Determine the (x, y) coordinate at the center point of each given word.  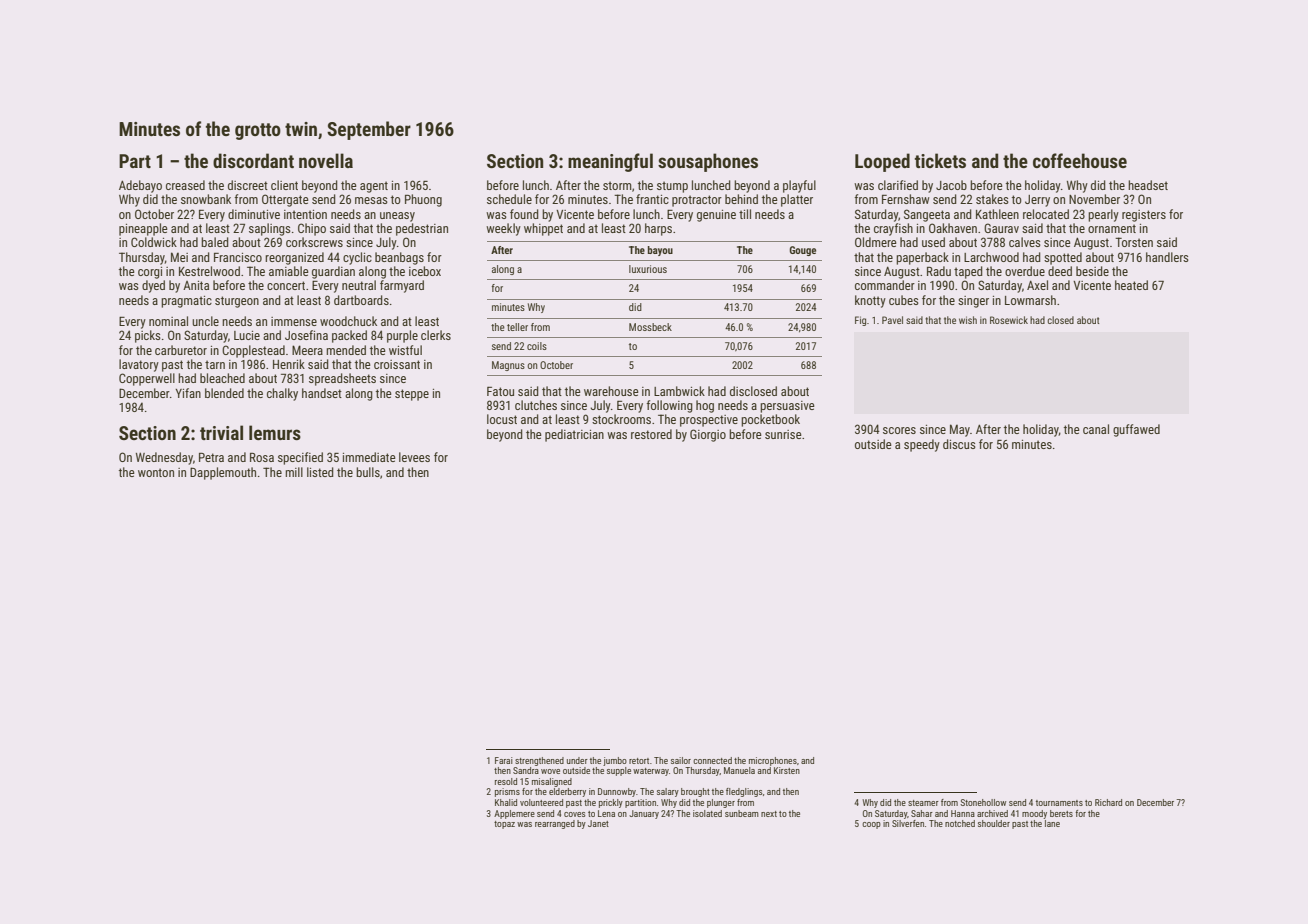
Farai (504, 760)
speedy (922, 445)
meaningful (610, 162)
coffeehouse (1080, 160)
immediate (369, 457)
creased (185, 185)
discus (959, 444)
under (577, 760)
